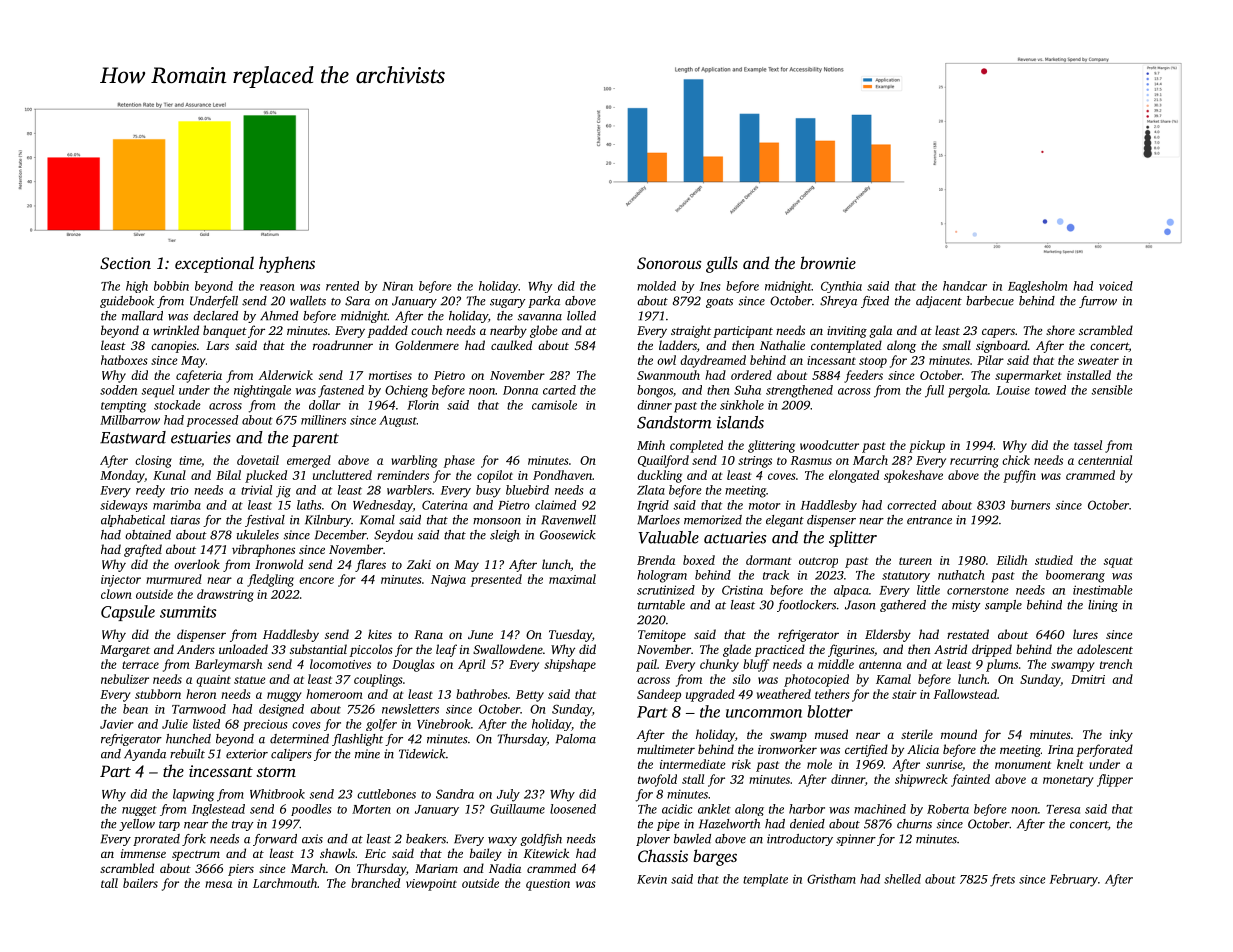  Describe the element at coordinates (656, 286) in the screenshot. I see `molded` at that location.
